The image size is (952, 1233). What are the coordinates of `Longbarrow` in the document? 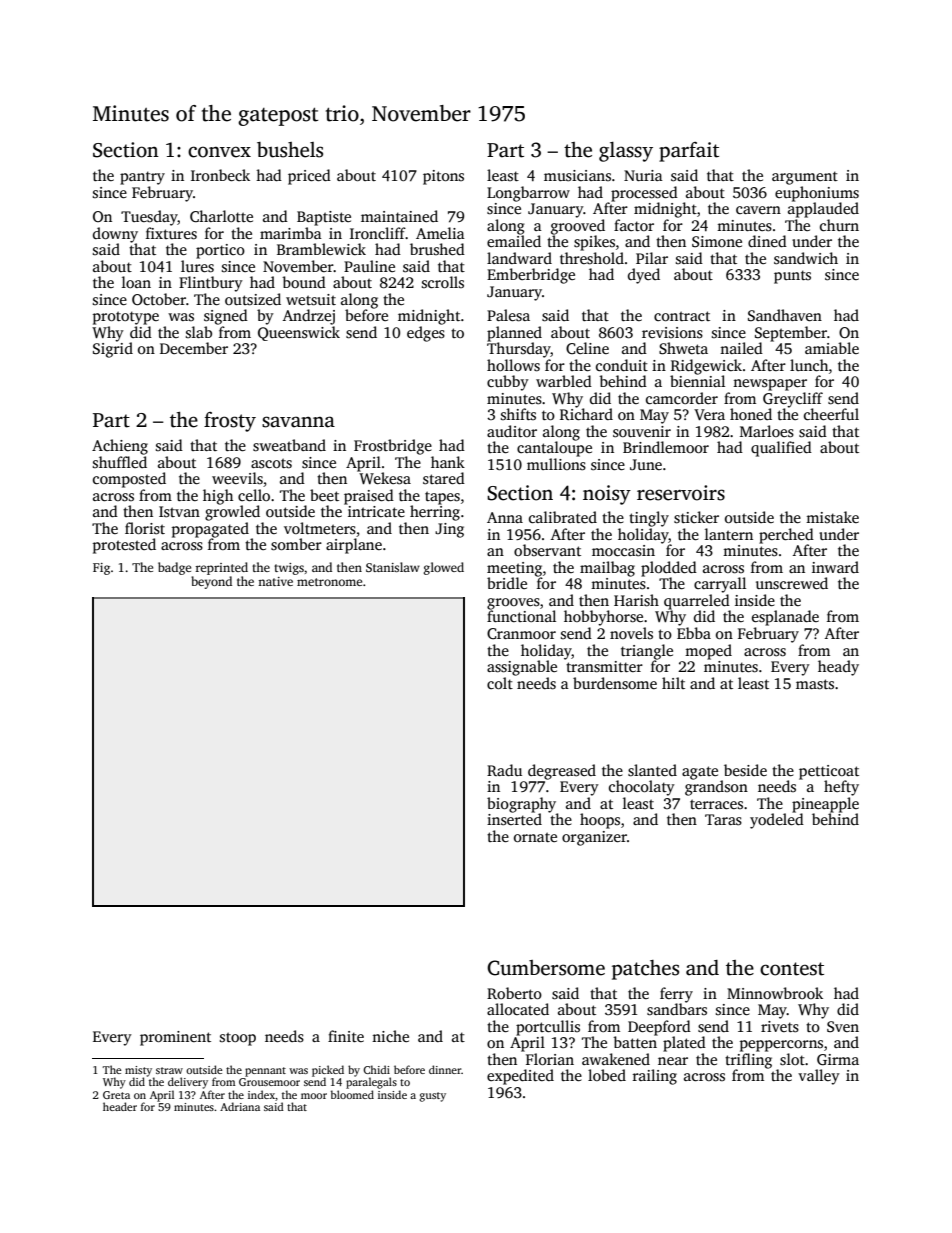 It's located at (528, 194).
